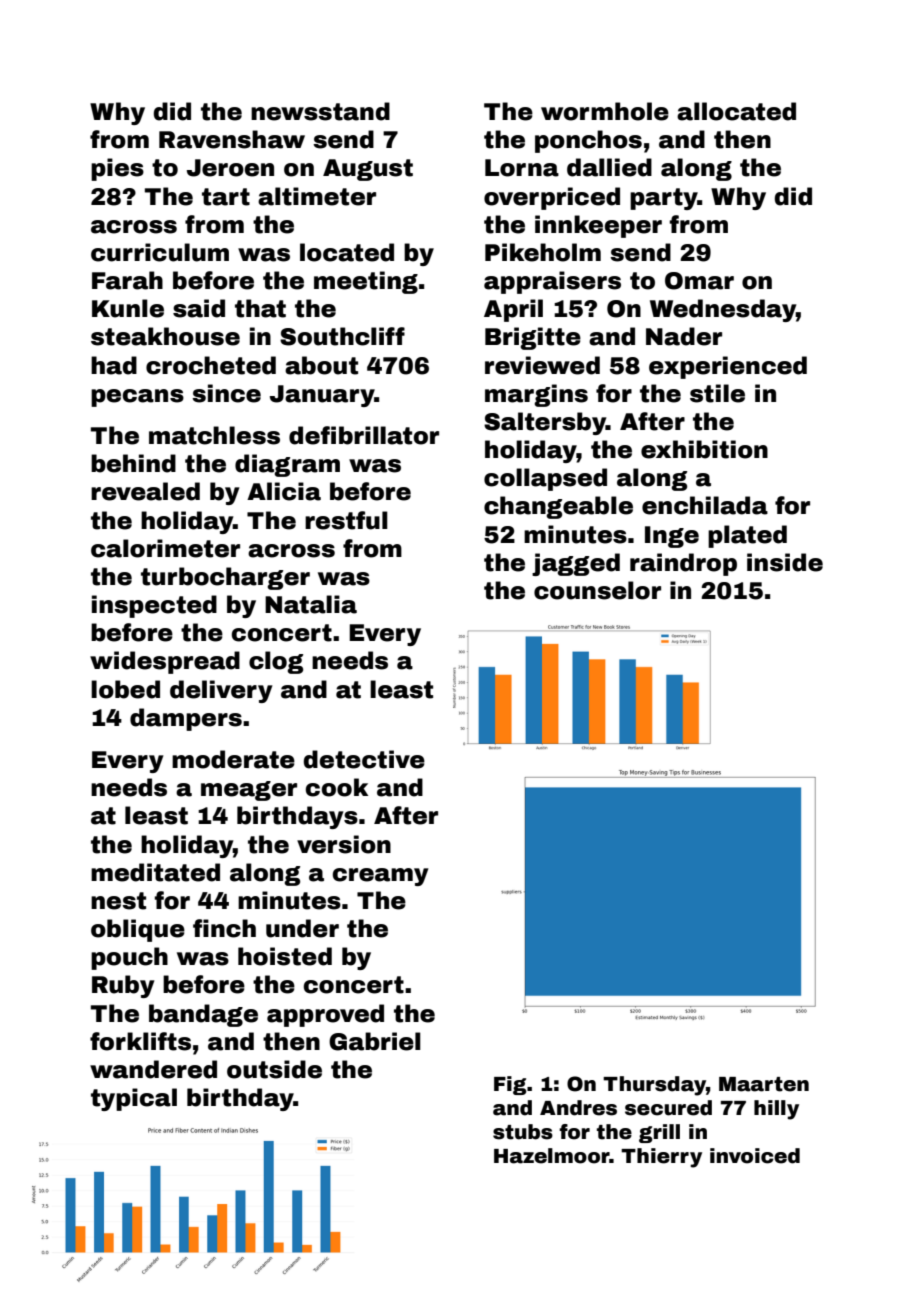 The height and width of the screenshot is (1311, 924). What do you see at coordinates (380, 877) in the screenshot?
I see `creamy` at bounding box center [380, 877].
